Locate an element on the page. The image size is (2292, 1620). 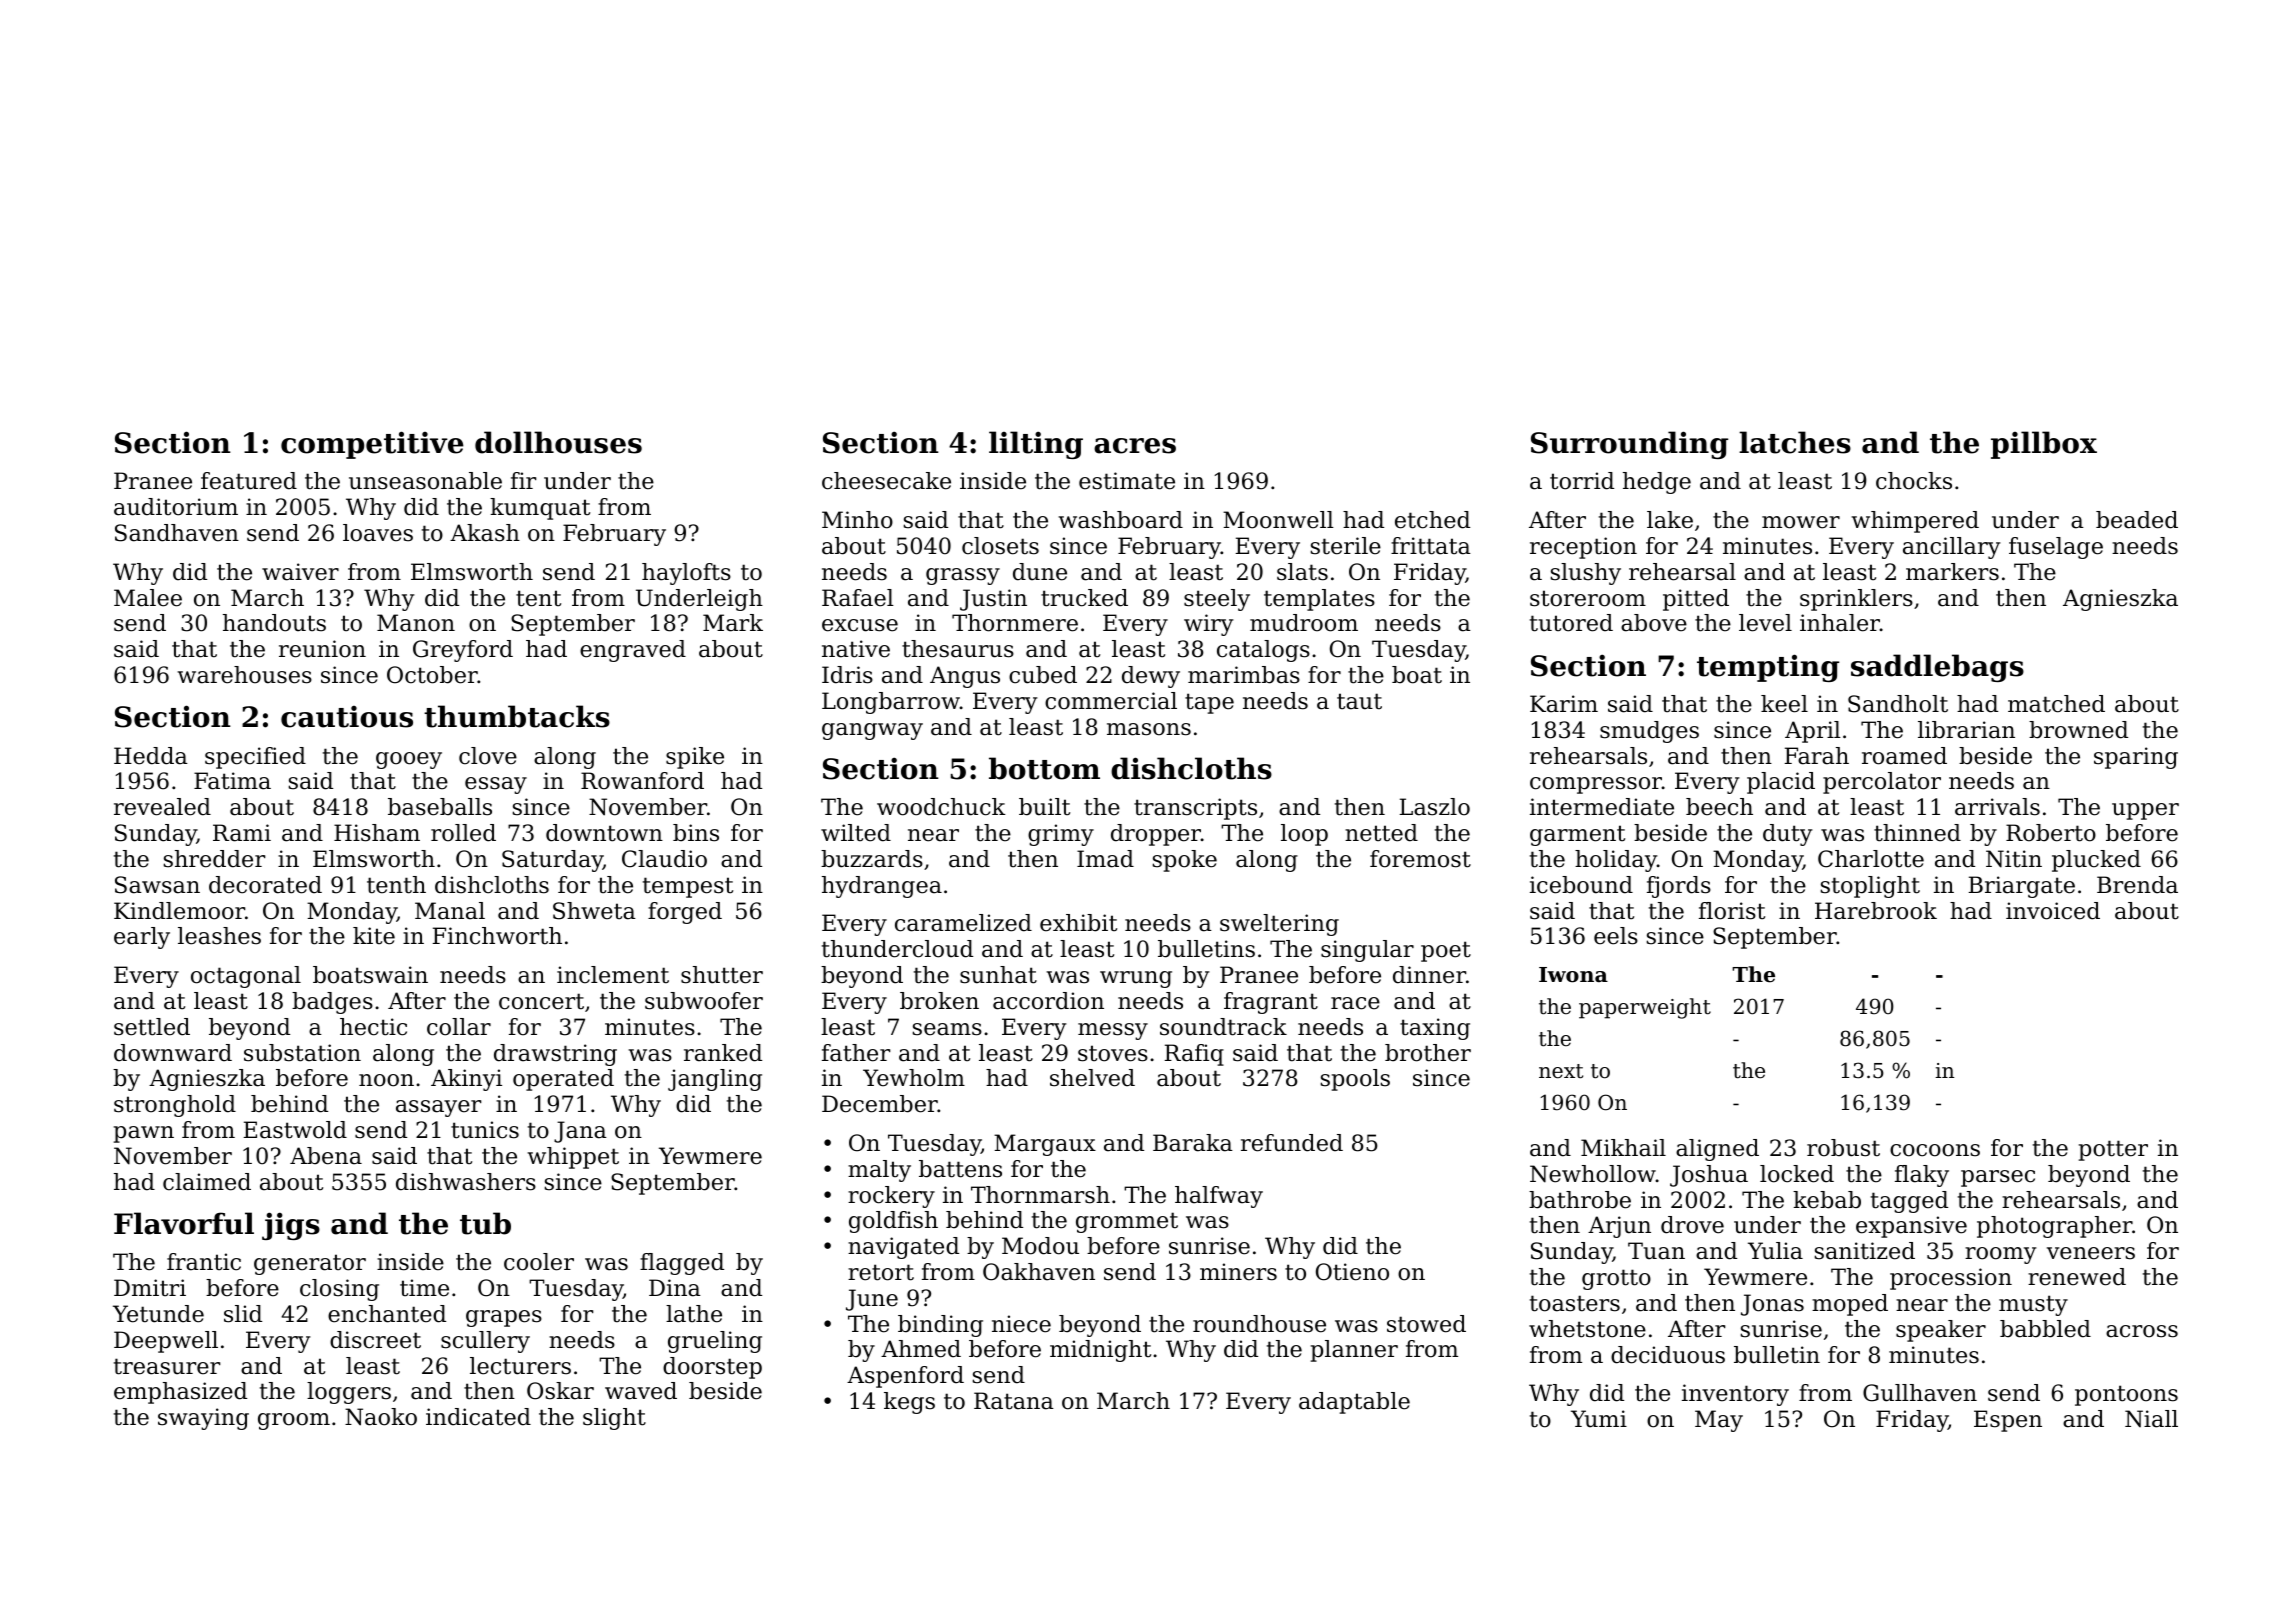
groom is located at coordinates (294, 1421).
